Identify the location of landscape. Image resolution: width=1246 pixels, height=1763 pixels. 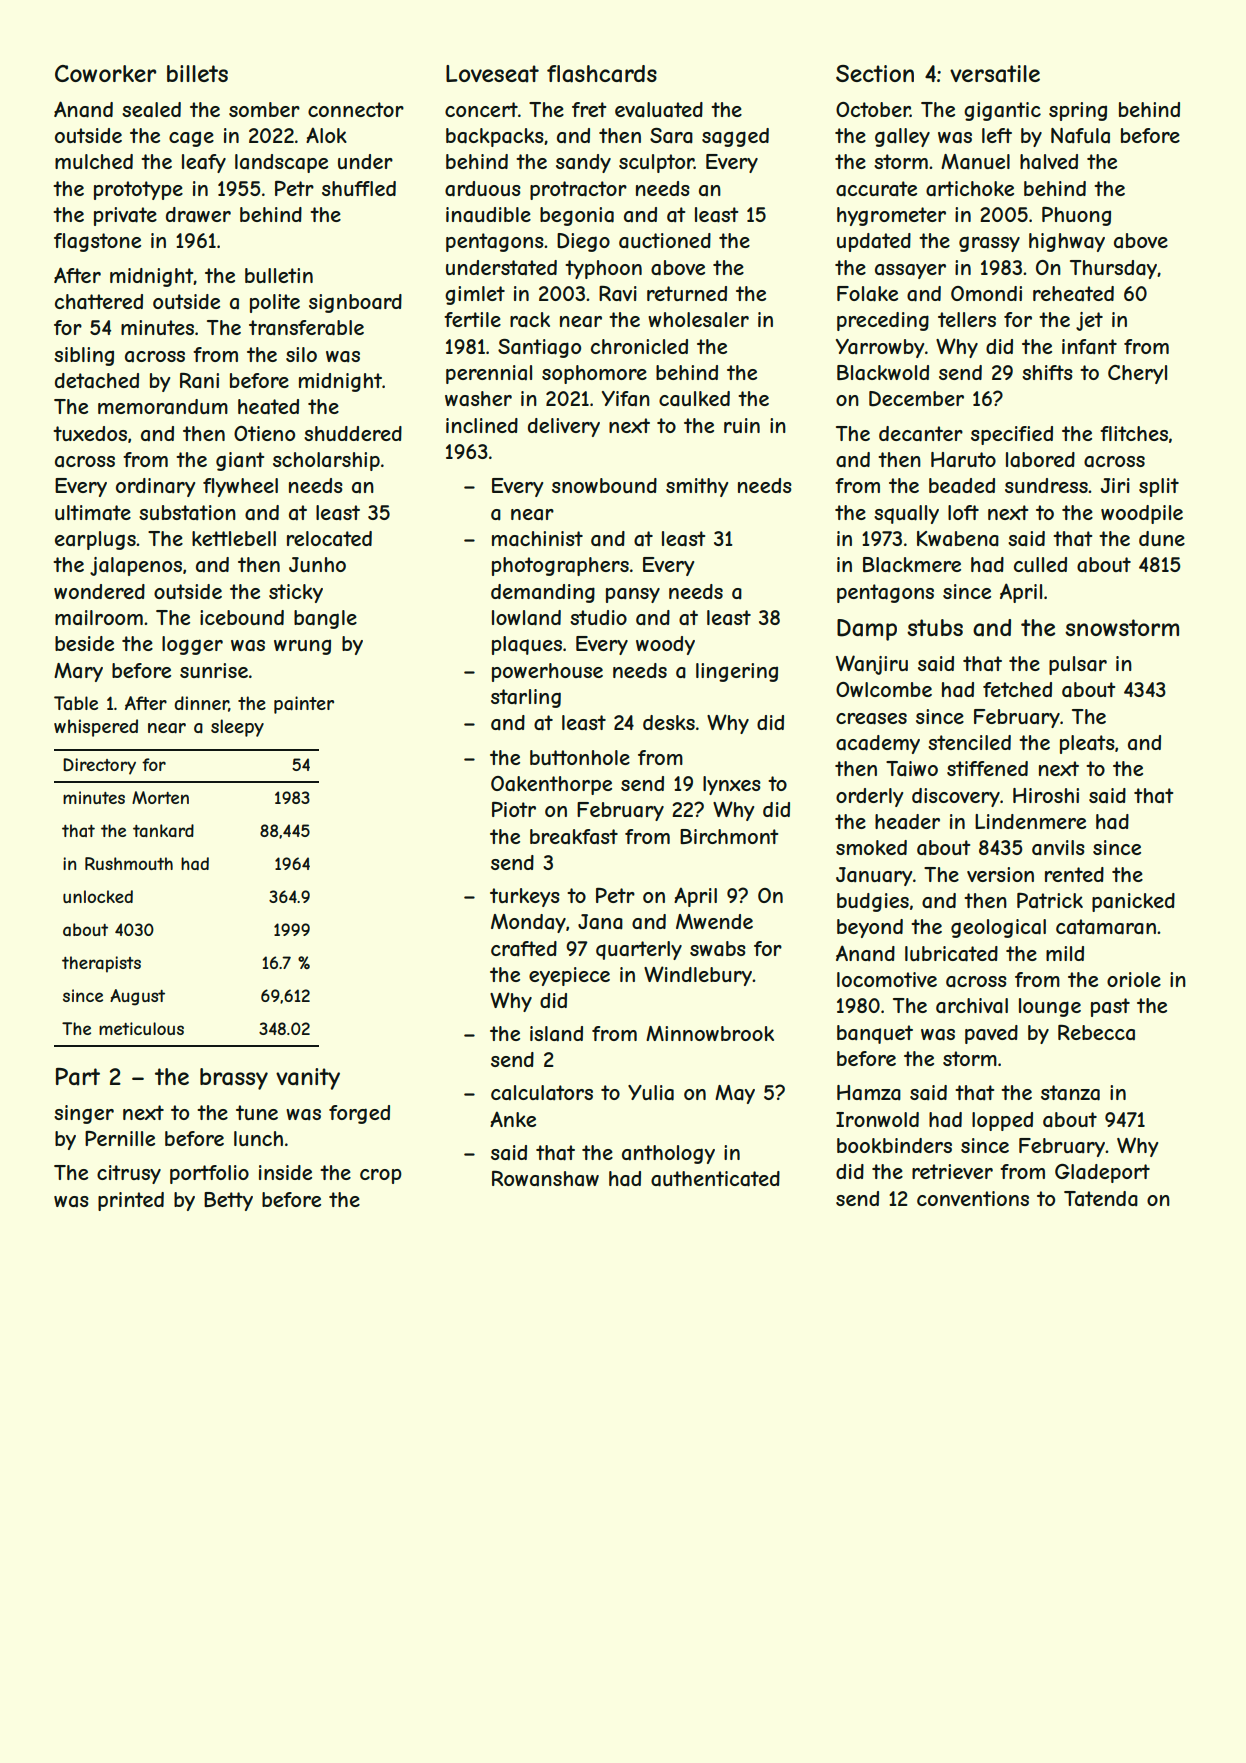
(281, 163).
